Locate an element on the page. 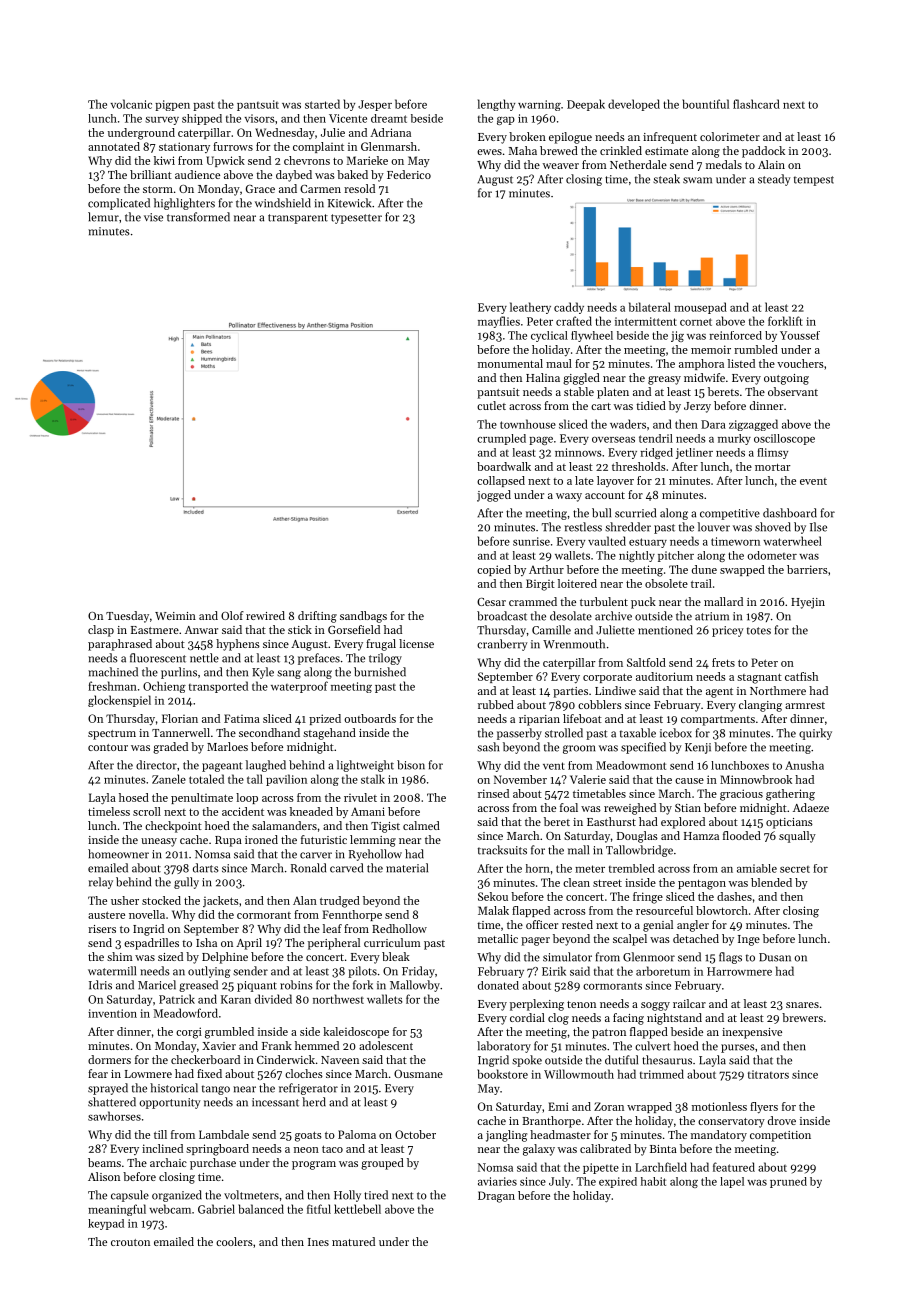  townhouse is located at coordinates (528, 424).
